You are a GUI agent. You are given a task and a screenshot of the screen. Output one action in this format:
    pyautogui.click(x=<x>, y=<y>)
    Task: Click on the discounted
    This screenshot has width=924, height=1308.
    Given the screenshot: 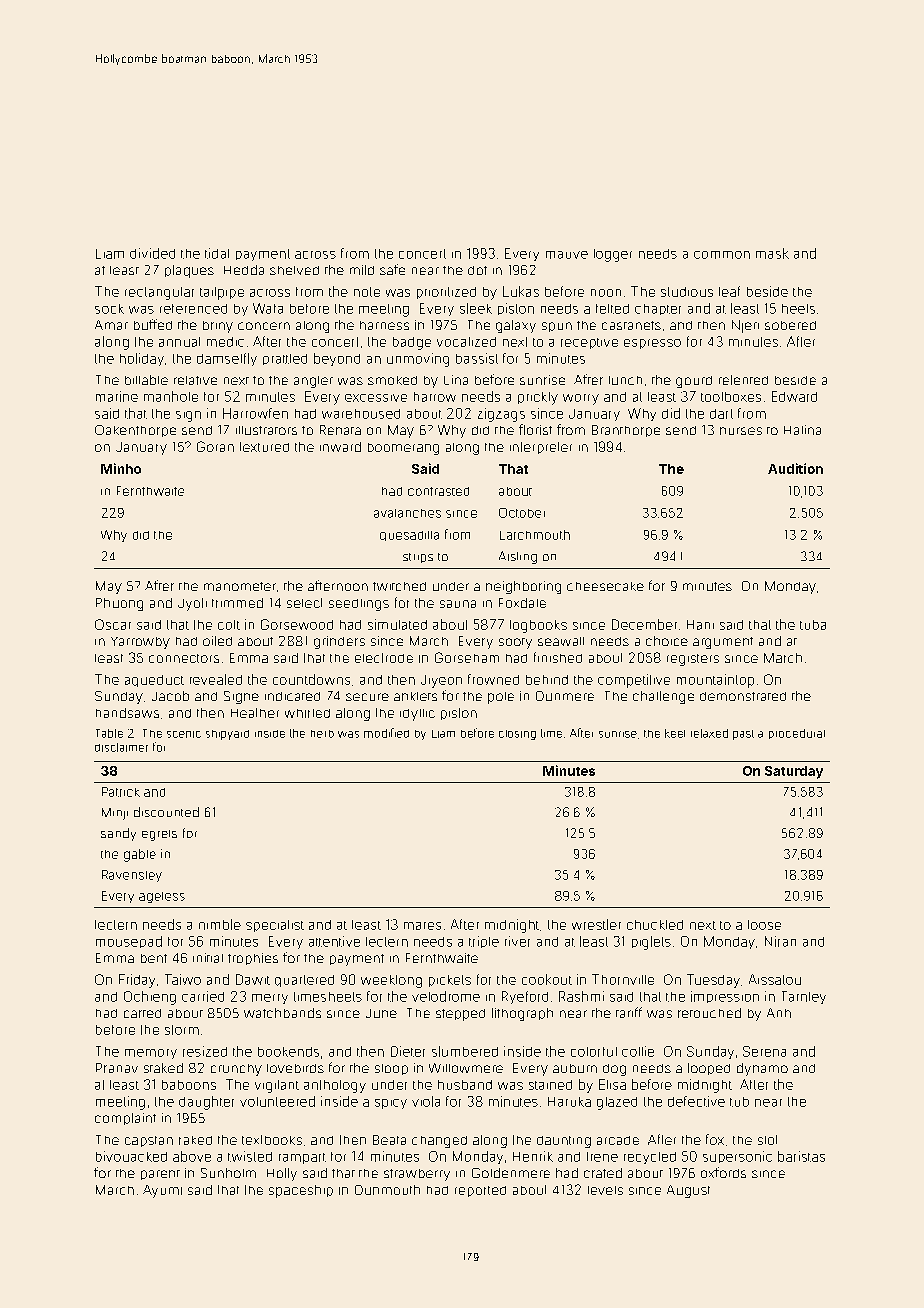 What is the action you would take?
    pyautogui.click(x=166, y=812)
